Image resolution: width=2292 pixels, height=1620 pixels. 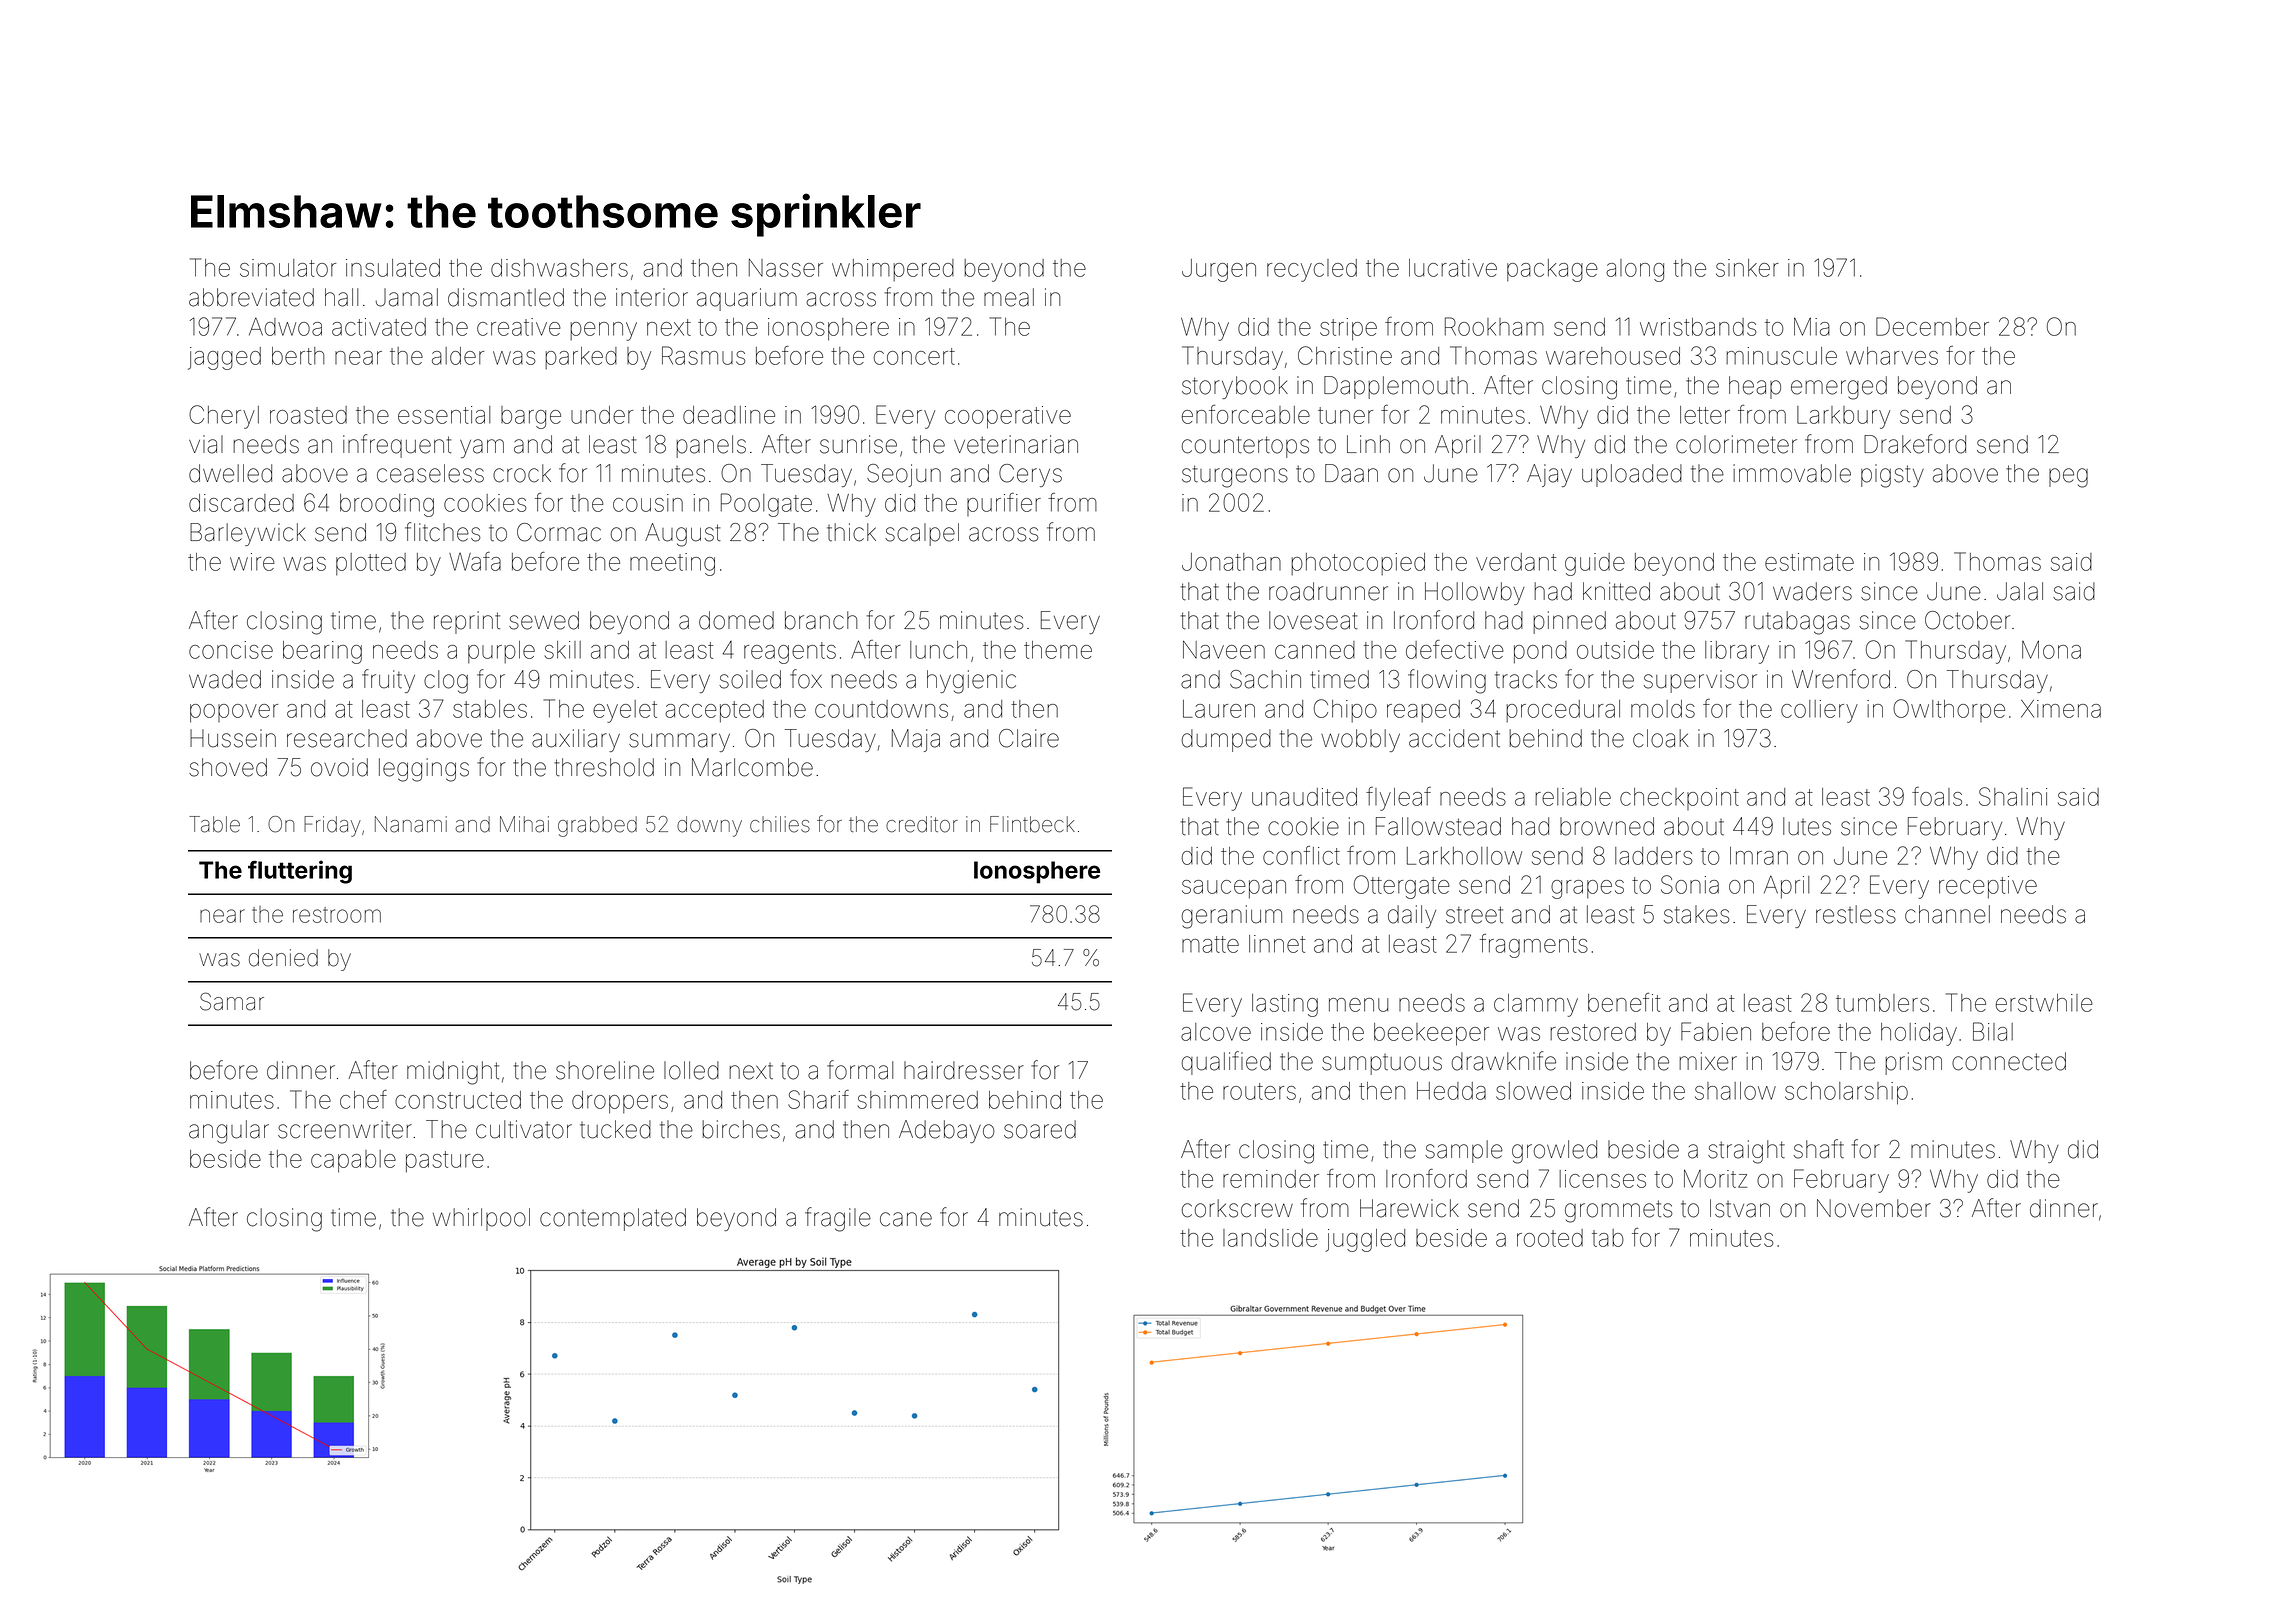 What do you see at coordinates (229, 1132) in the image?
I see `angular` at bounding box center [229, 1132].
